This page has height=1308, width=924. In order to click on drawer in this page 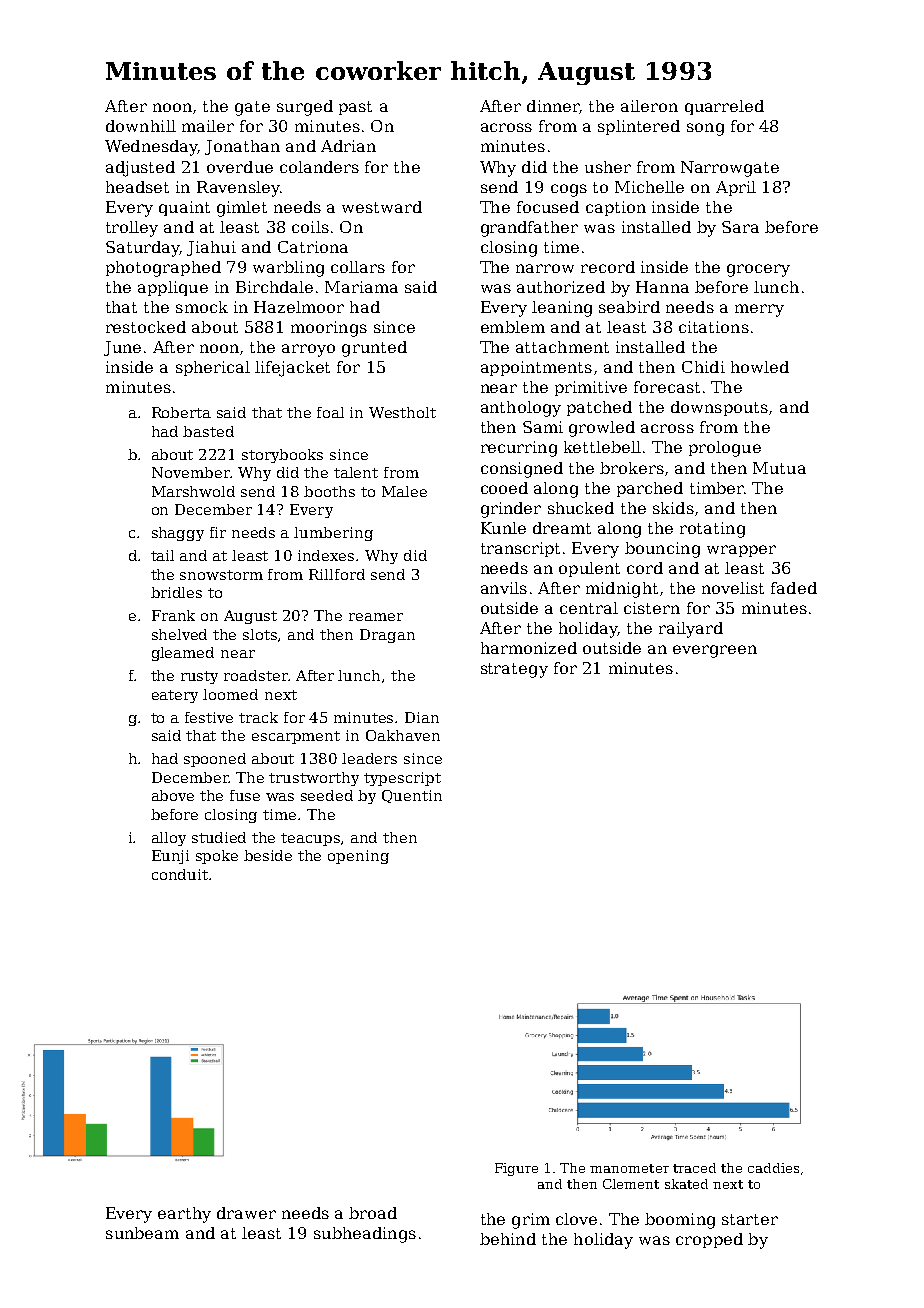, I will do `click(246, 1213)`.
